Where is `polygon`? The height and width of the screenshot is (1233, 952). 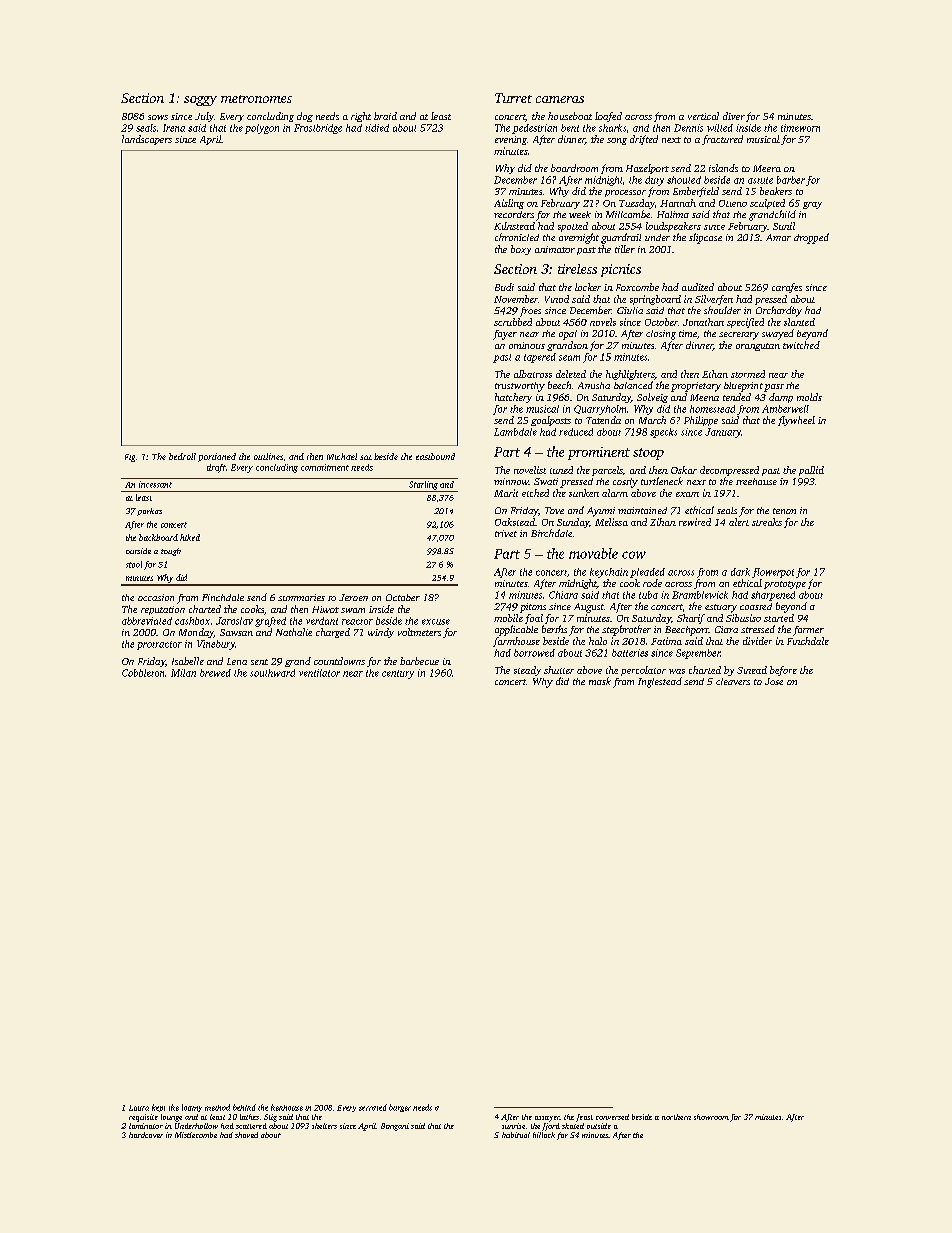 polygon is located at coordinates (262, 129).
